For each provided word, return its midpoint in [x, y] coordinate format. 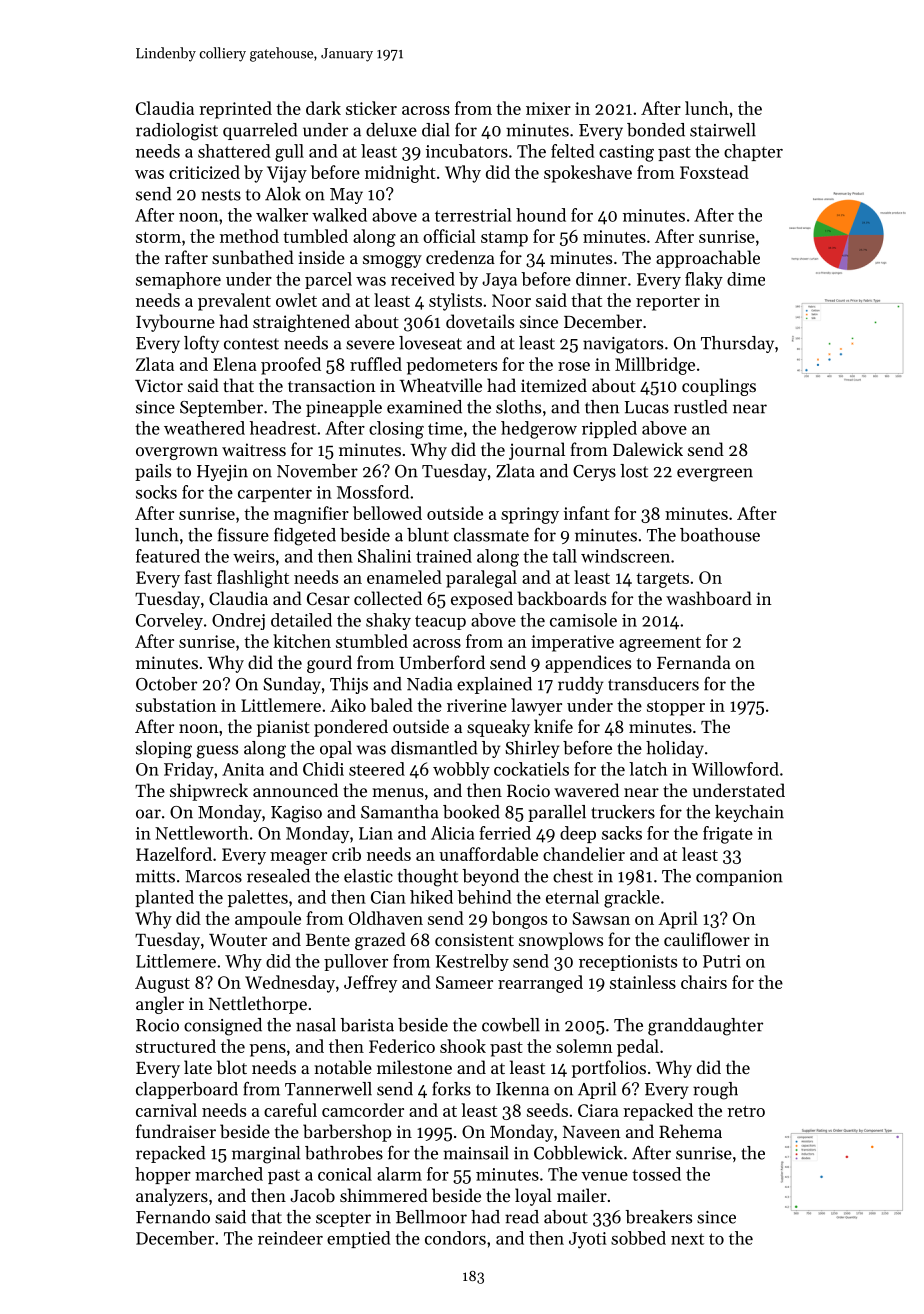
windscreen [625, 556]
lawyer [536, 707]
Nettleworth [201, 833]
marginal [266, 1155]
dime [746, 279]
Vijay [287, 174]
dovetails [480, 321]
